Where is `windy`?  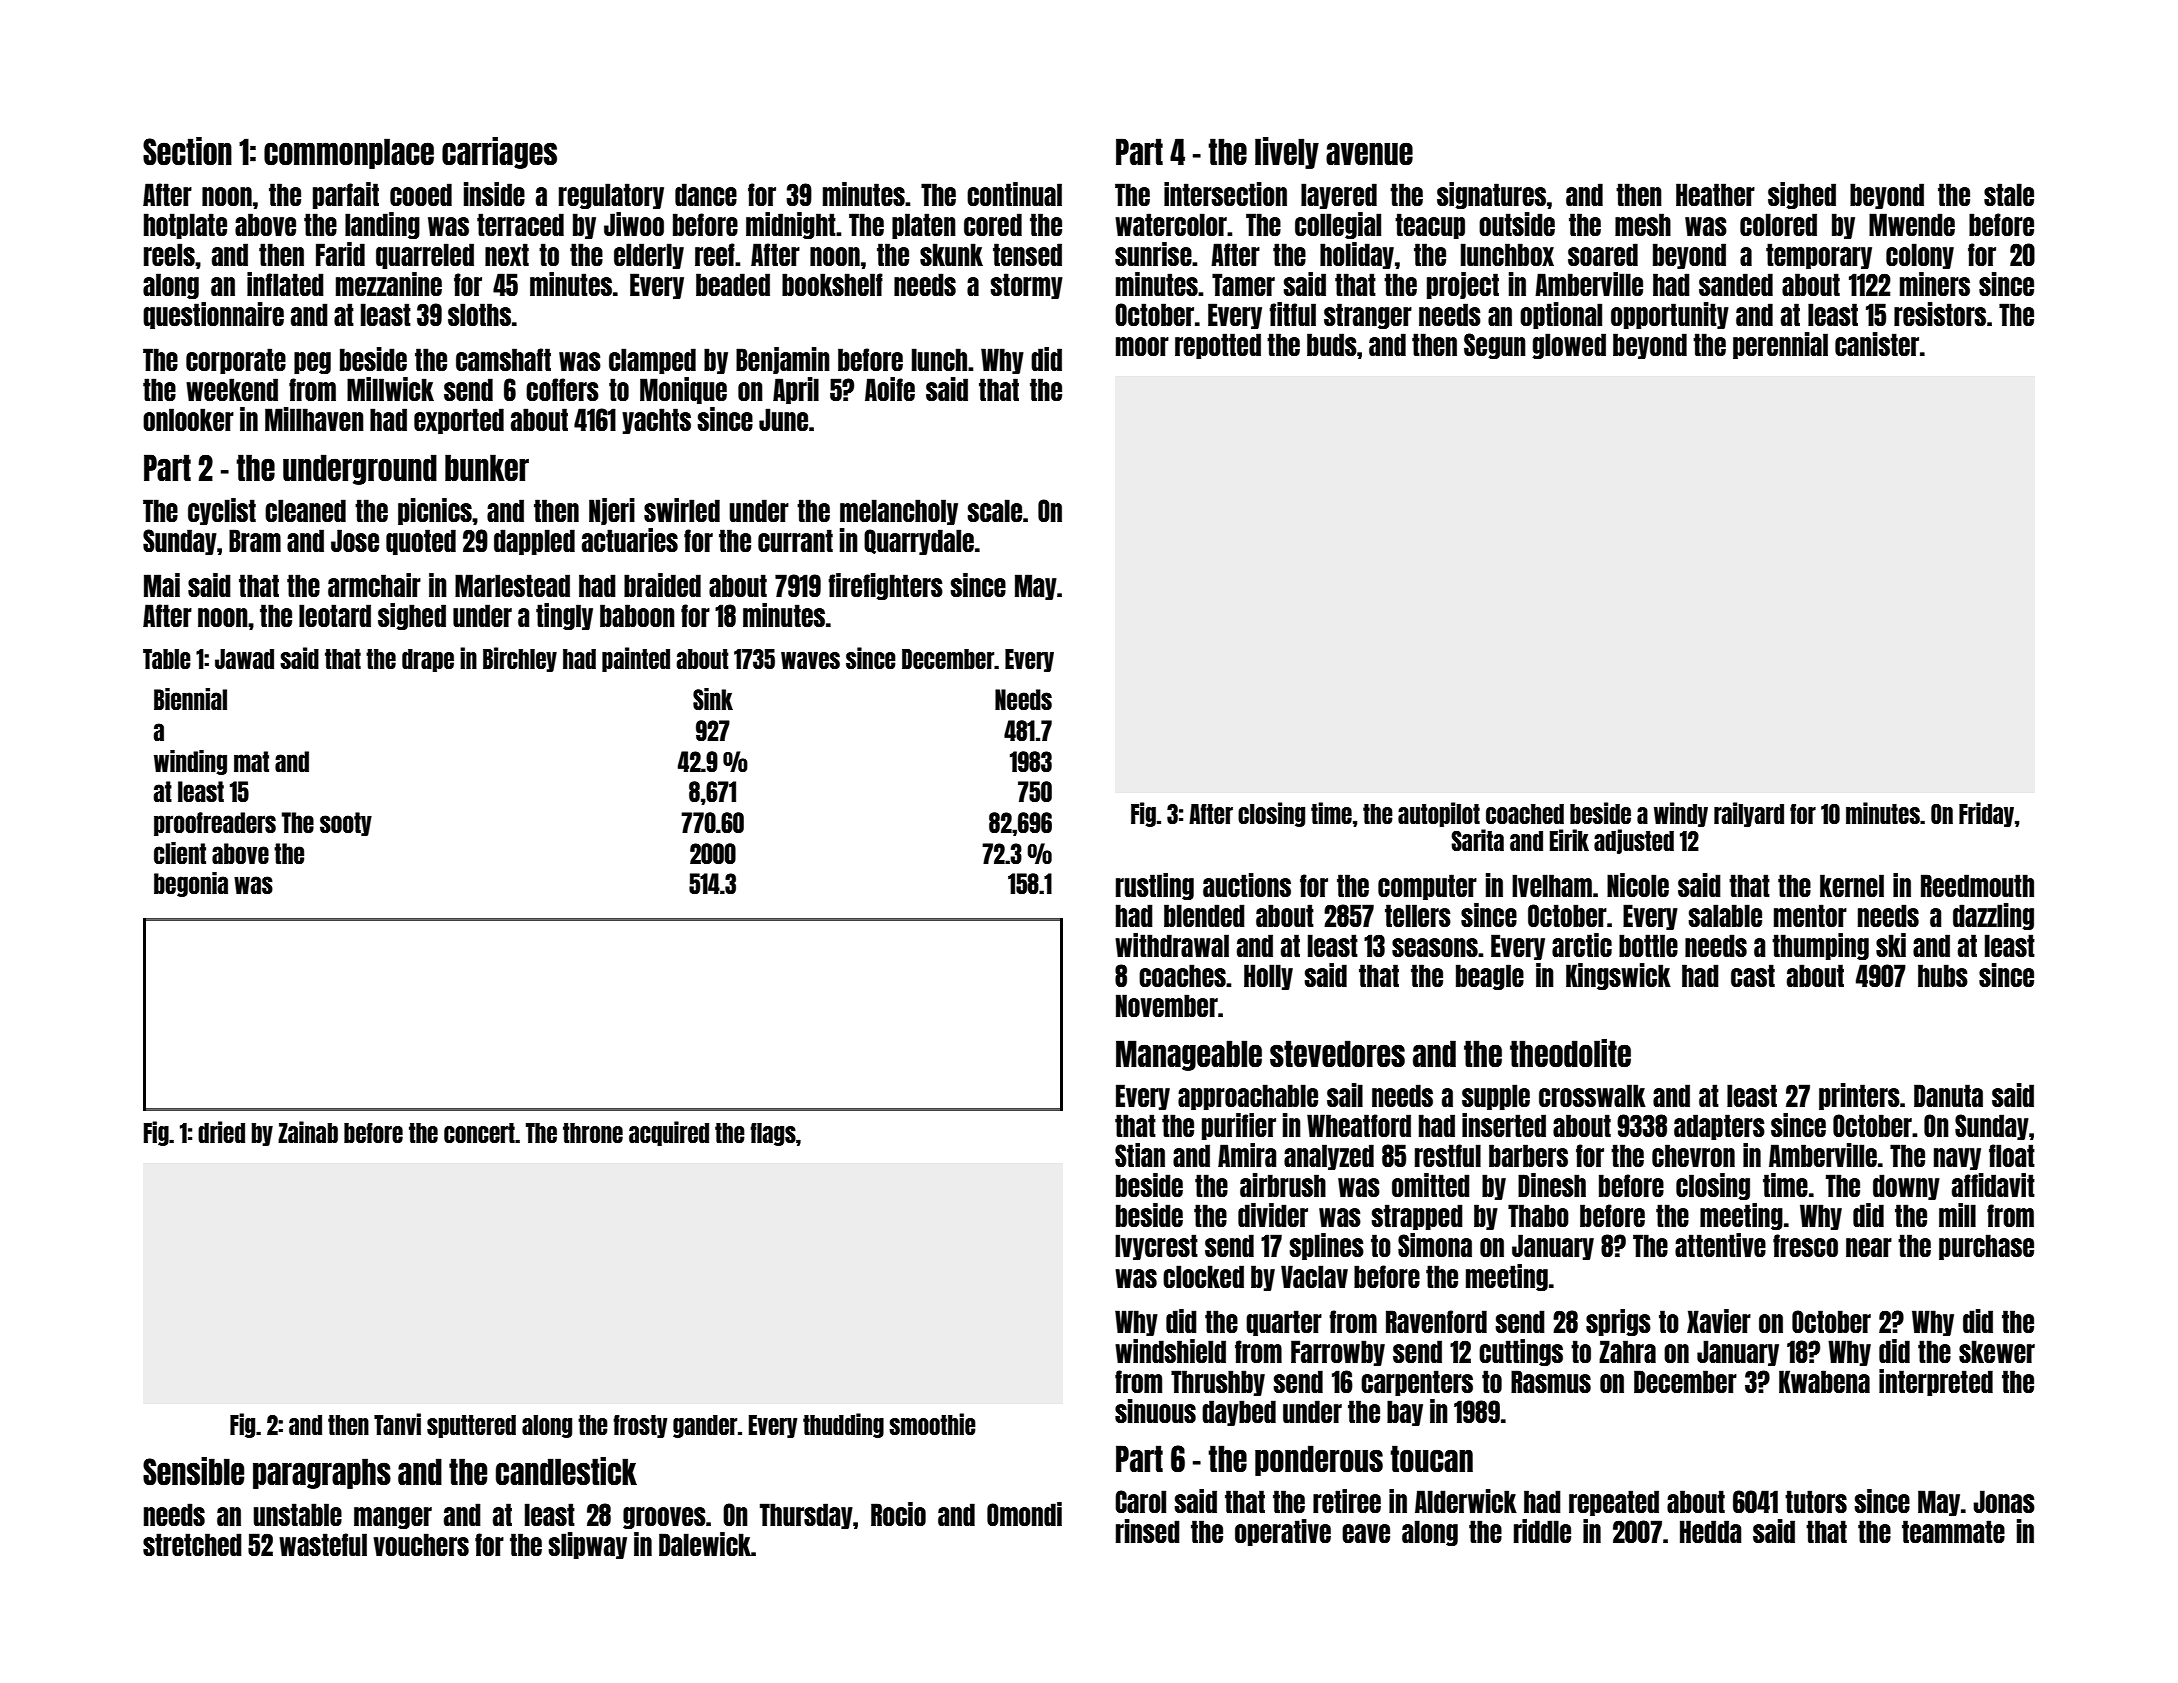
windy is located at coordinates (1681, 814).
